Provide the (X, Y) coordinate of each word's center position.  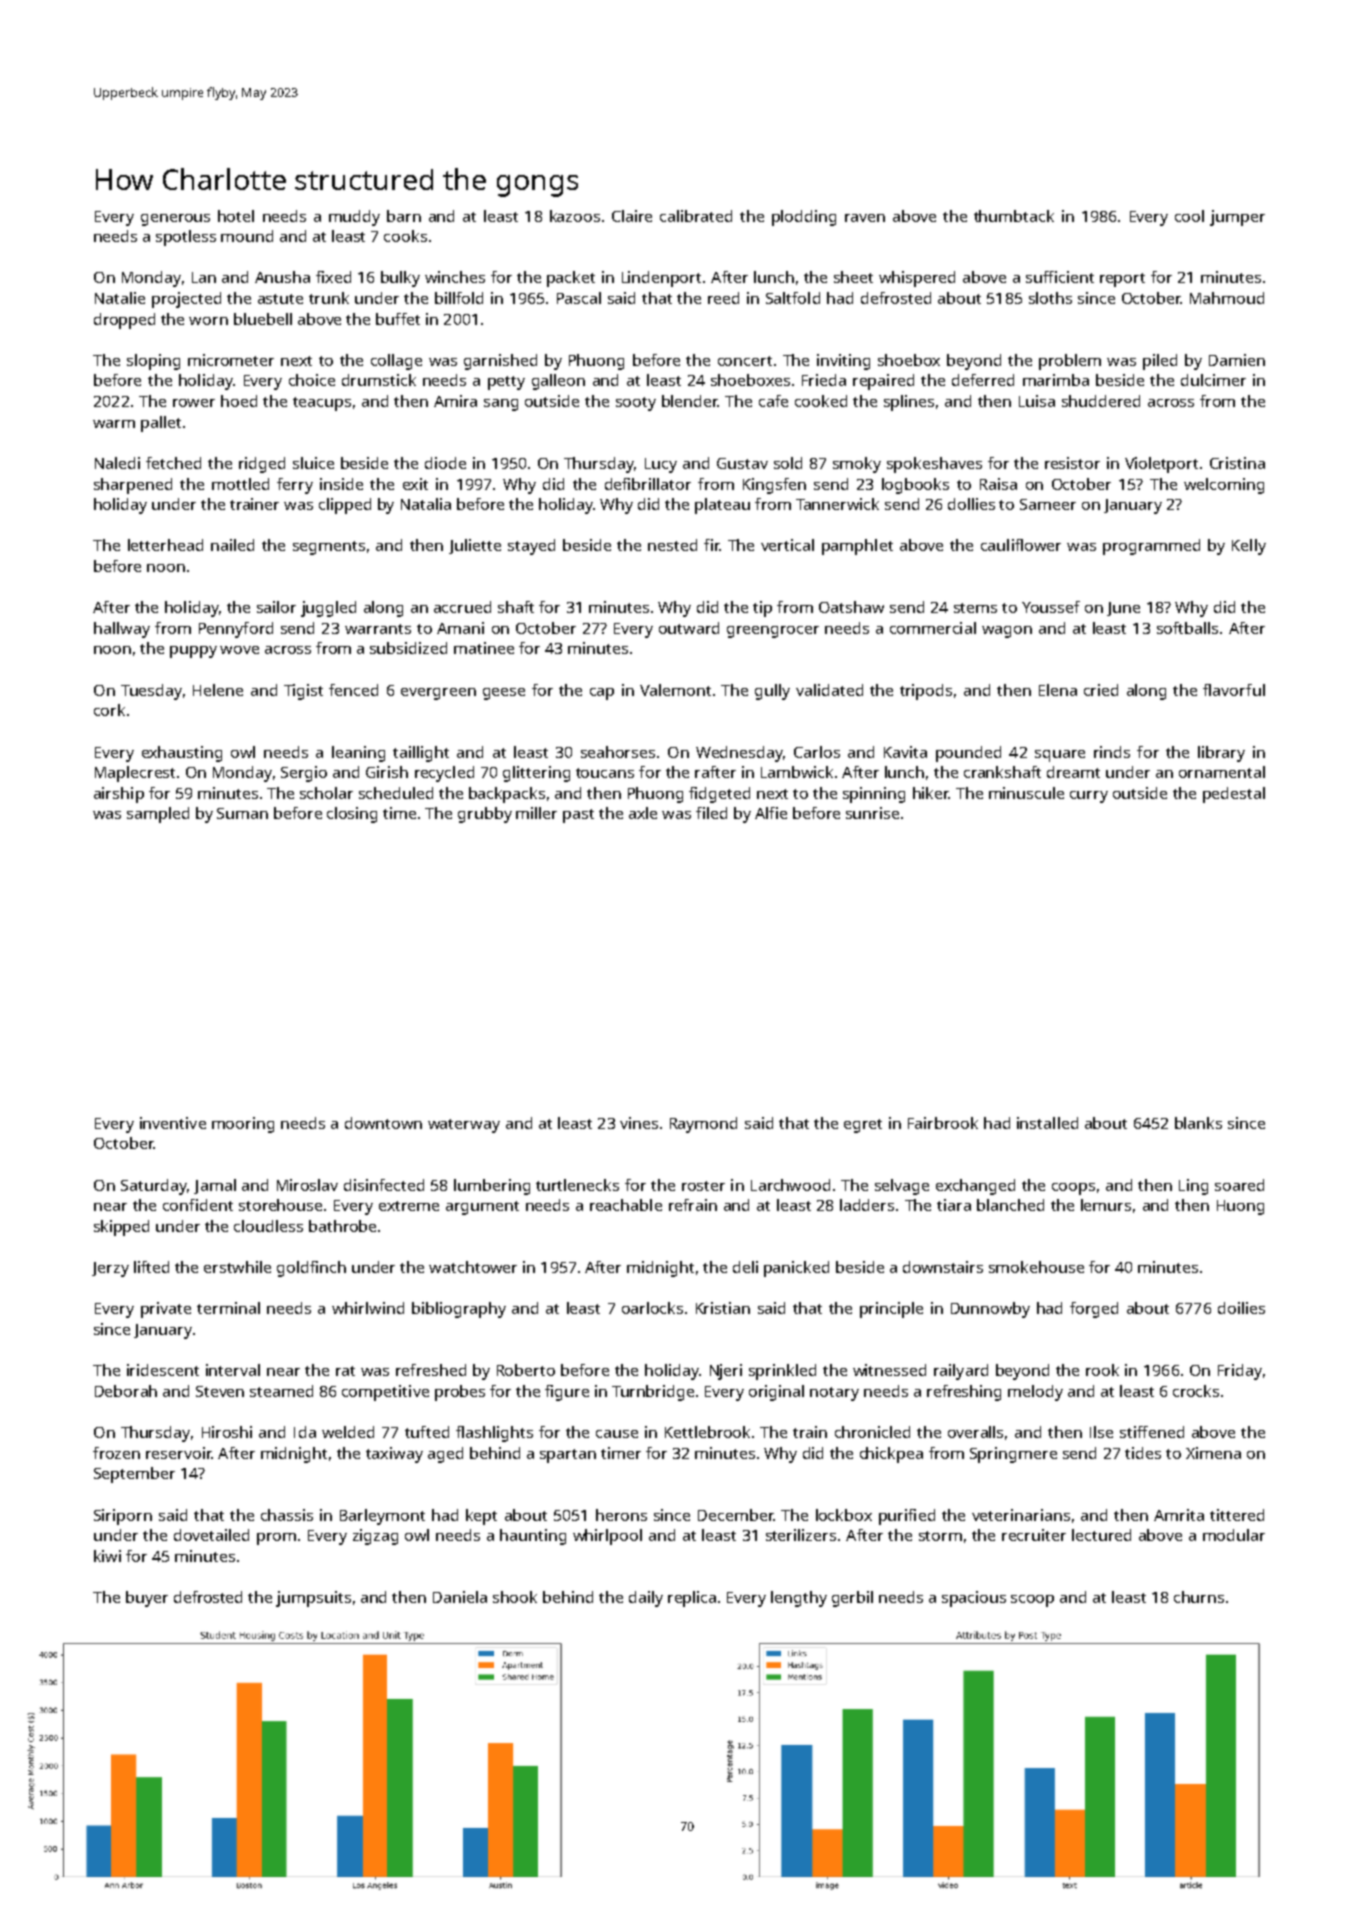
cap (602, 694)
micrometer (231, 360)
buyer (147, 1599)
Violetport (1161, 465)
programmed (1151, 547)
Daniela (460, 1597)
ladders (867, 1205)
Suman (242, 813)
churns (1199, 1597)
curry (1089, 797)
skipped (121, 1228)
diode (445, 463)
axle (643, 813)
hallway (122, 630)
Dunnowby (990, 1310)
